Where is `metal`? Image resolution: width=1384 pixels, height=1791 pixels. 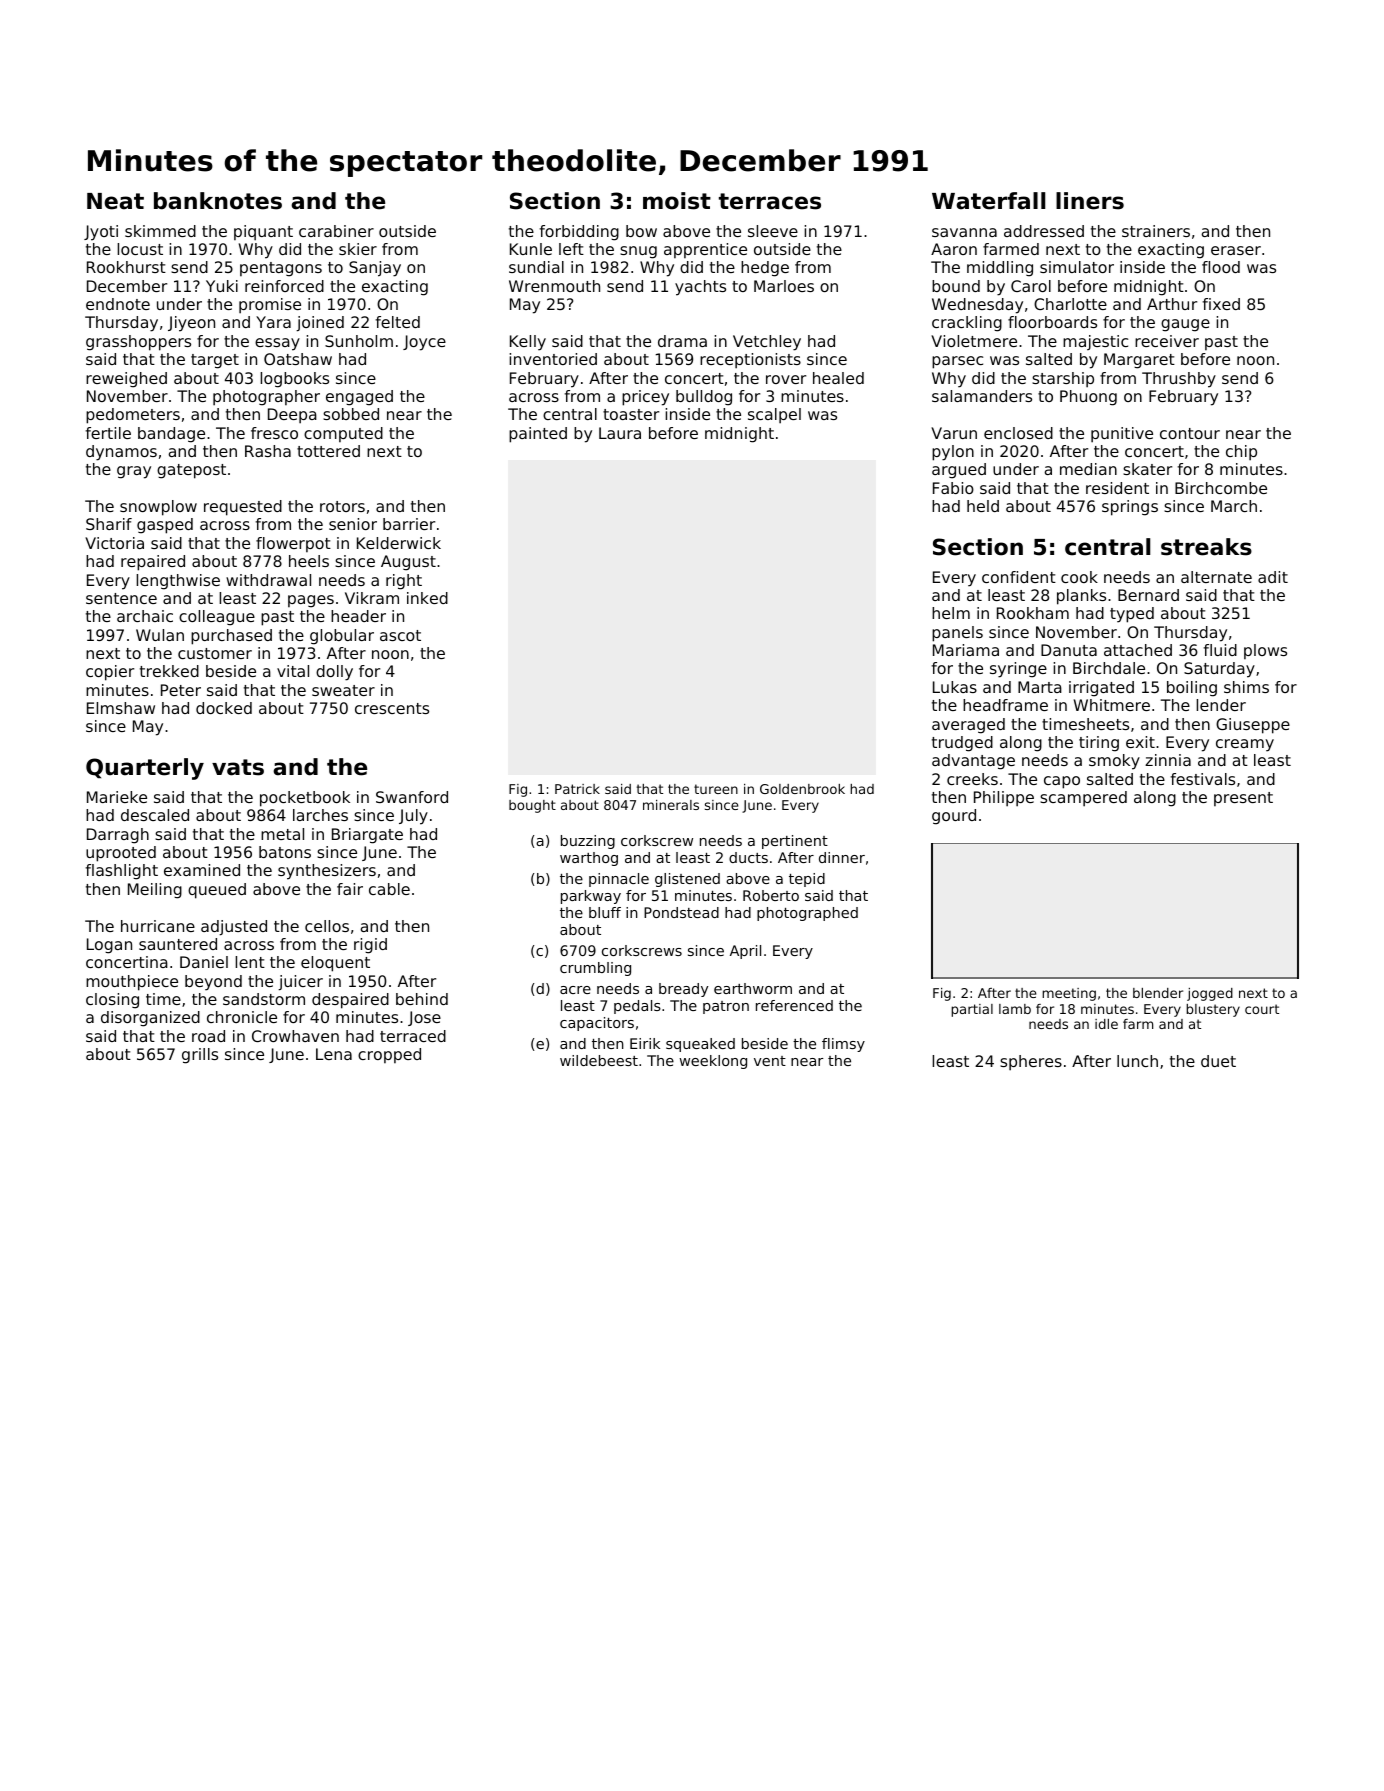
metal is located at coordinates (282, 834).
